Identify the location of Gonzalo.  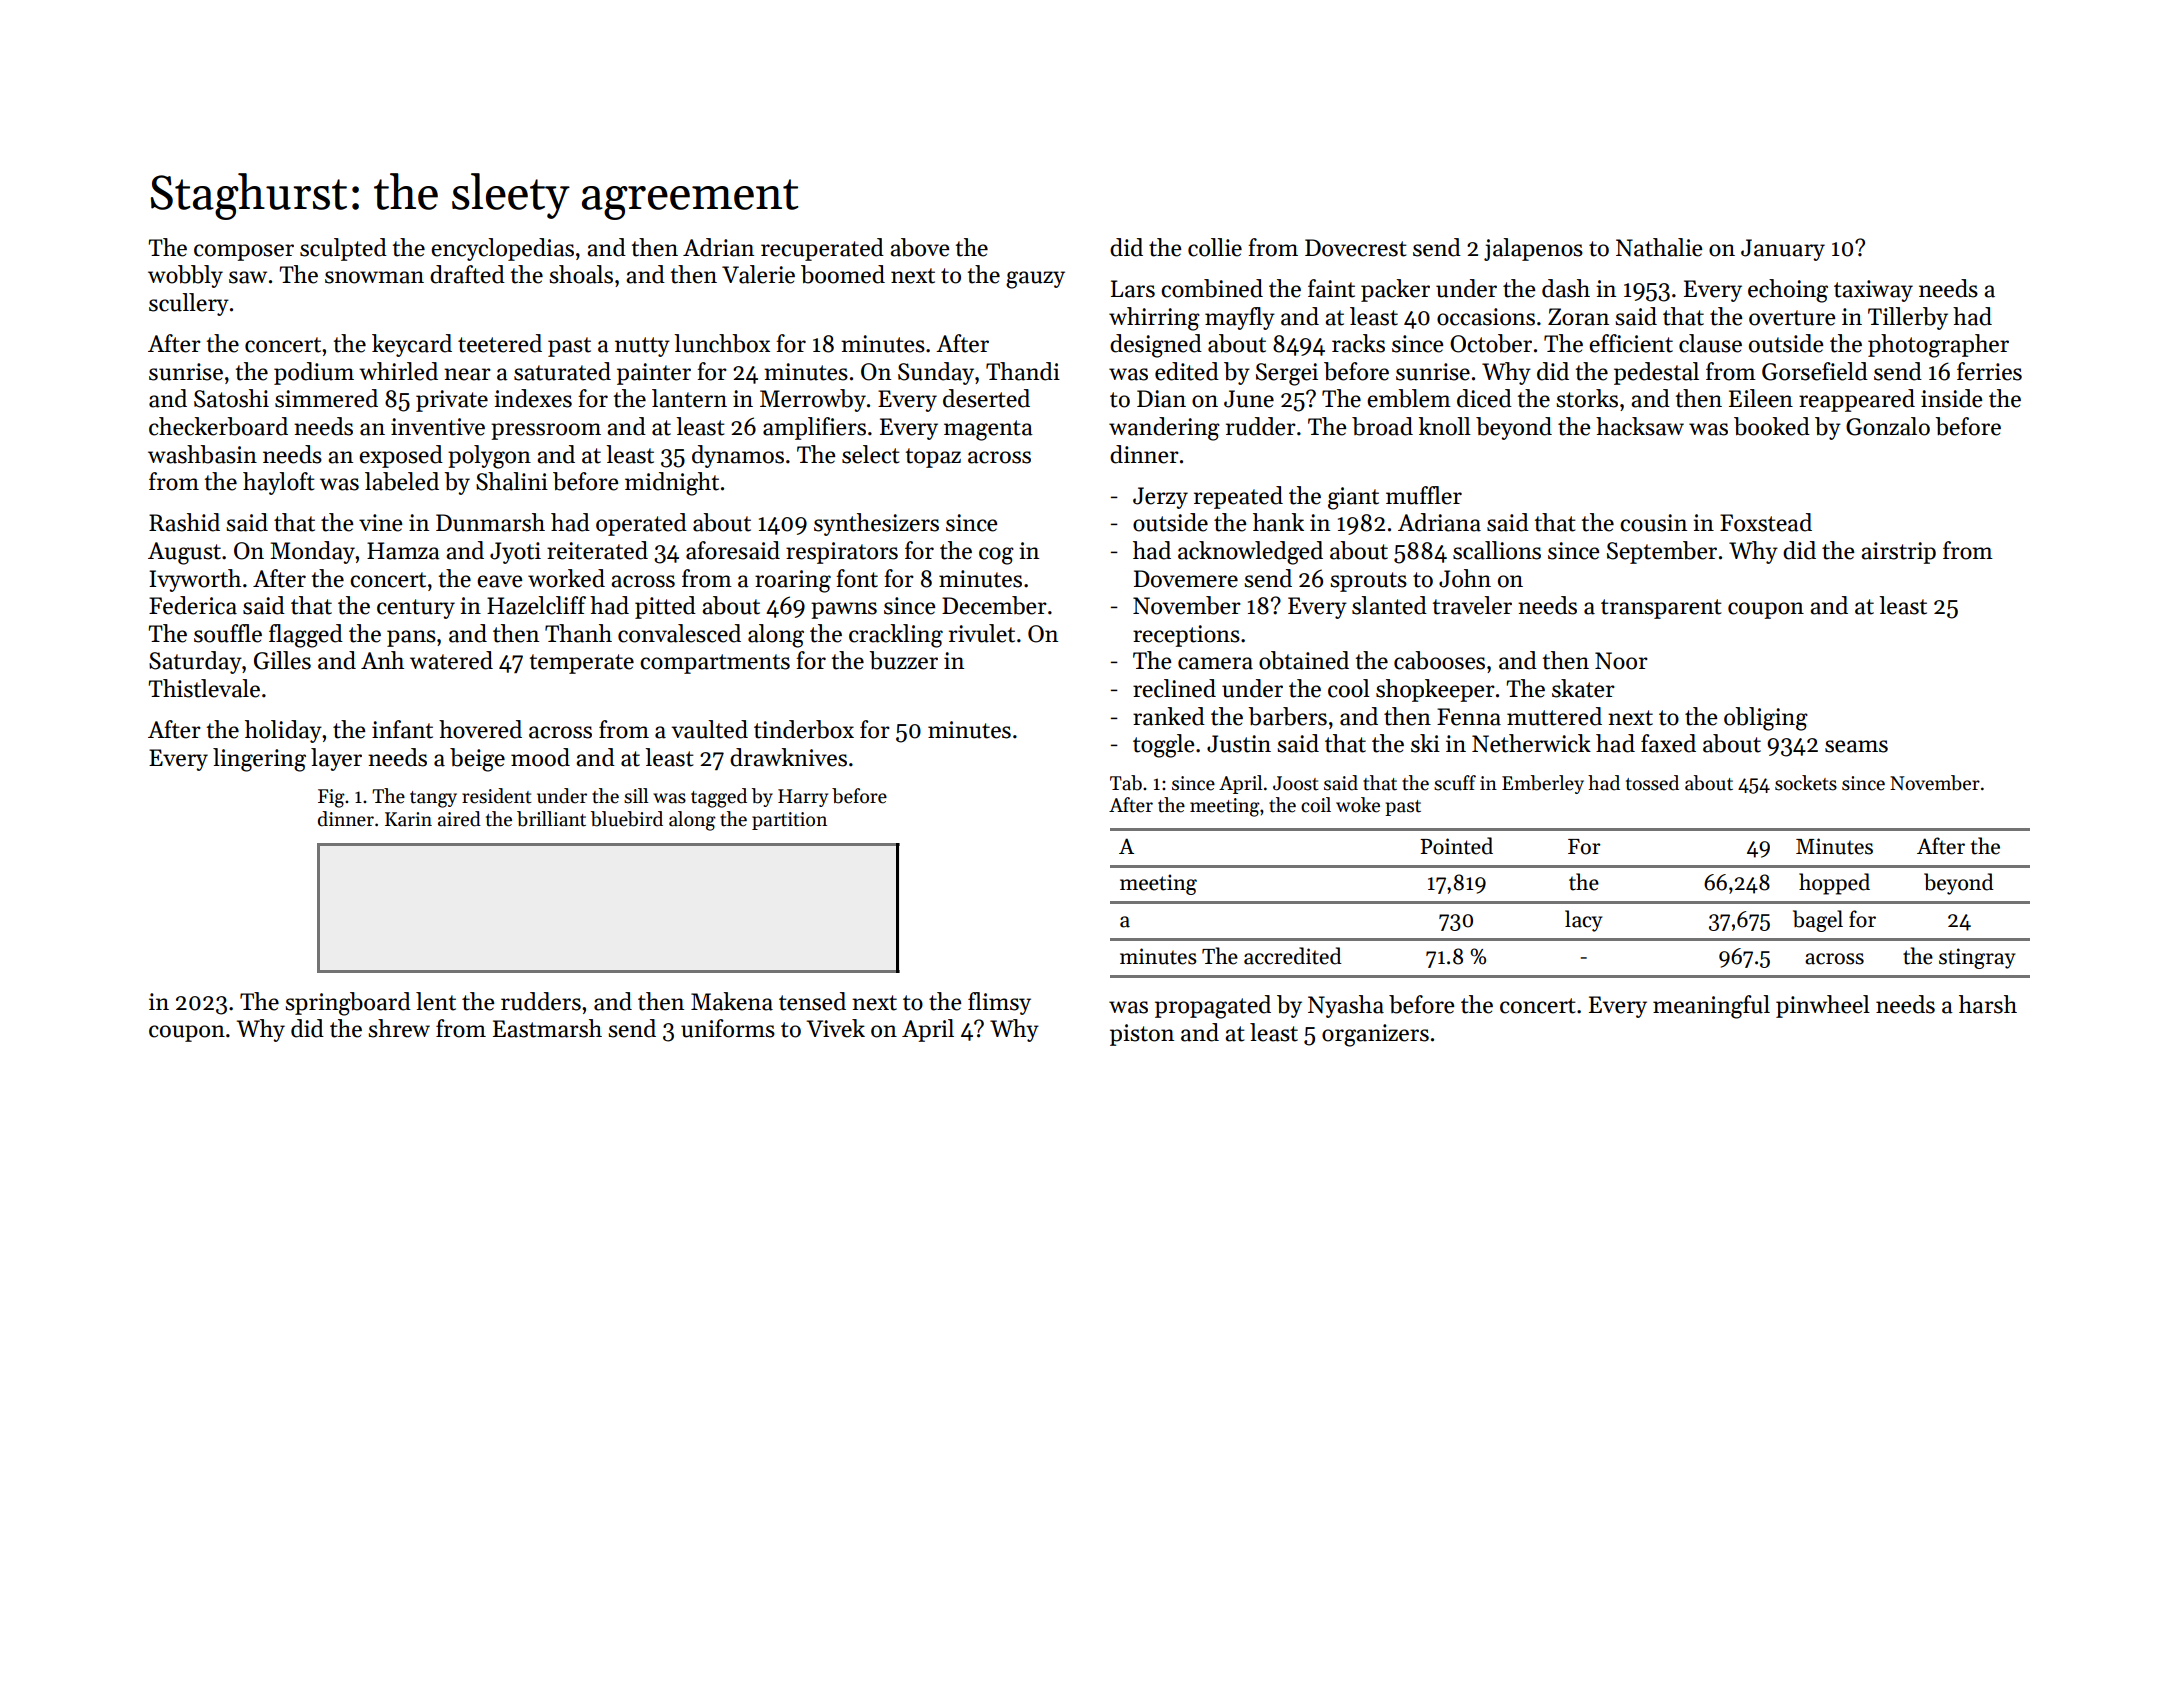
(1888, 426).
